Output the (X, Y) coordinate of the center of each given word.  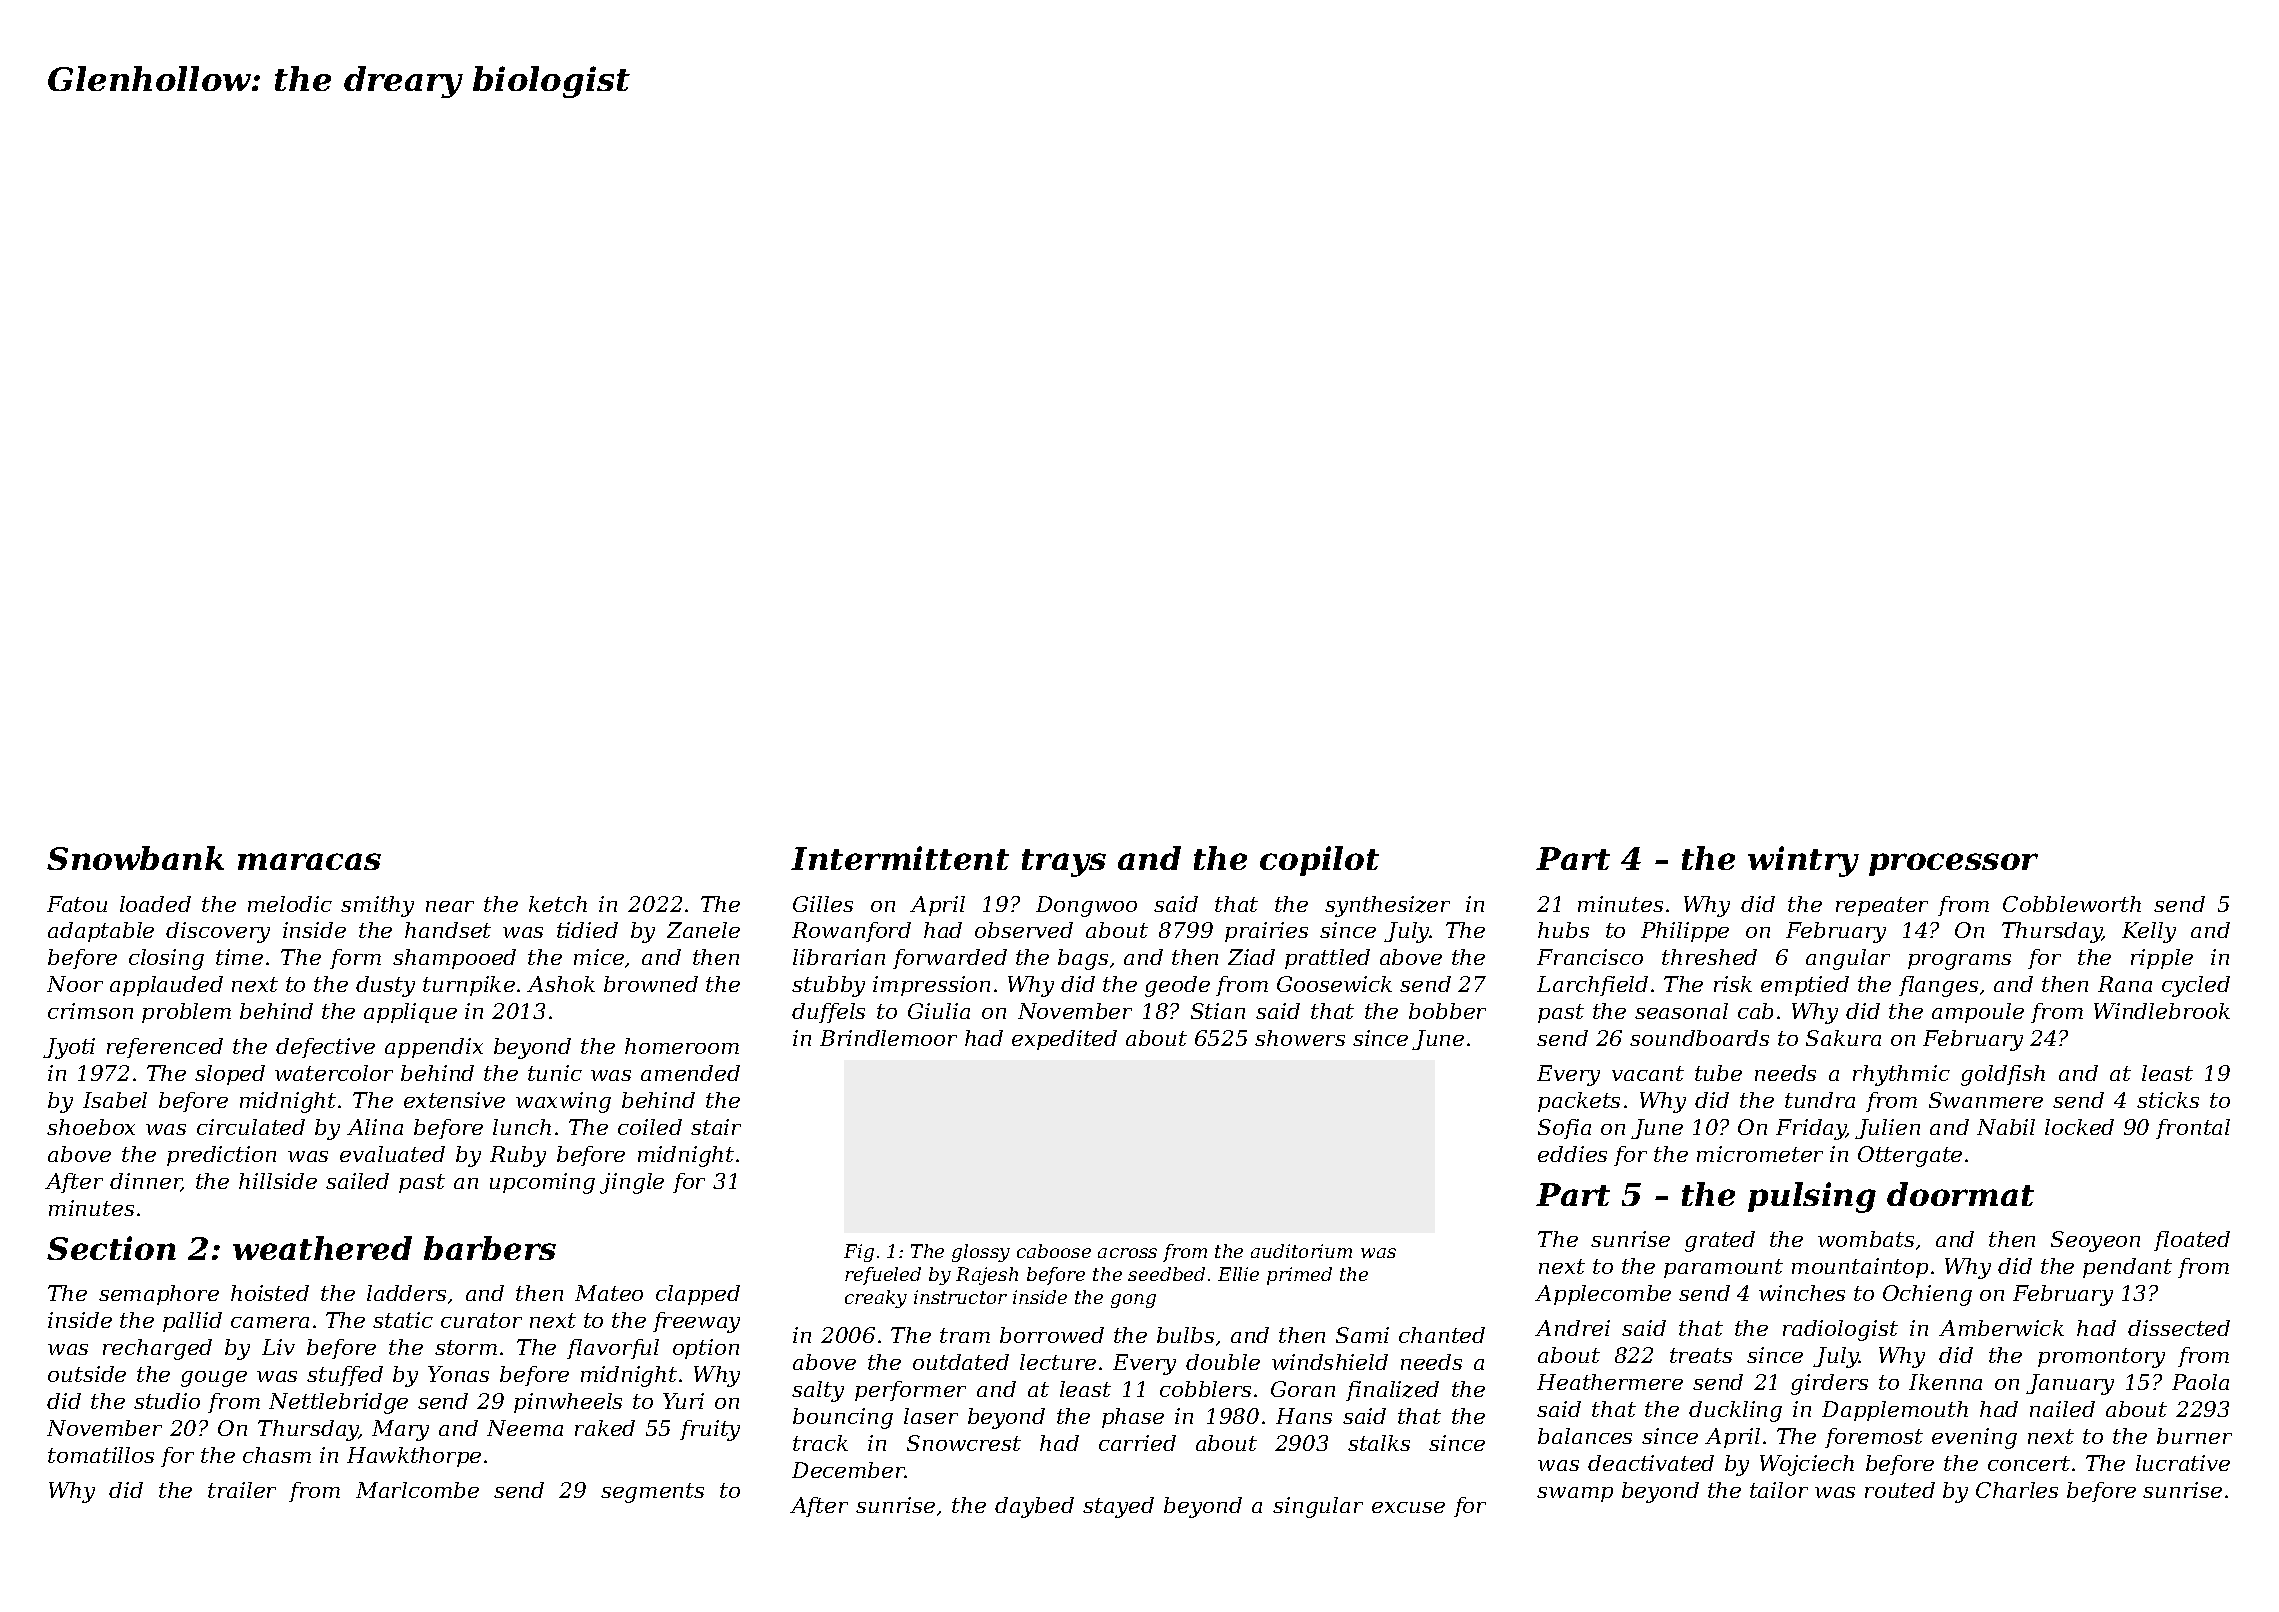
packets (1579, 1102)
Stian (1218, 1011)
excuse (1408, 1507)
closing (166, 959)
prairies (1266, 932)
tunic (555, 1073)
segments (652, 1493)
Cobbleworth (2072, 904)
